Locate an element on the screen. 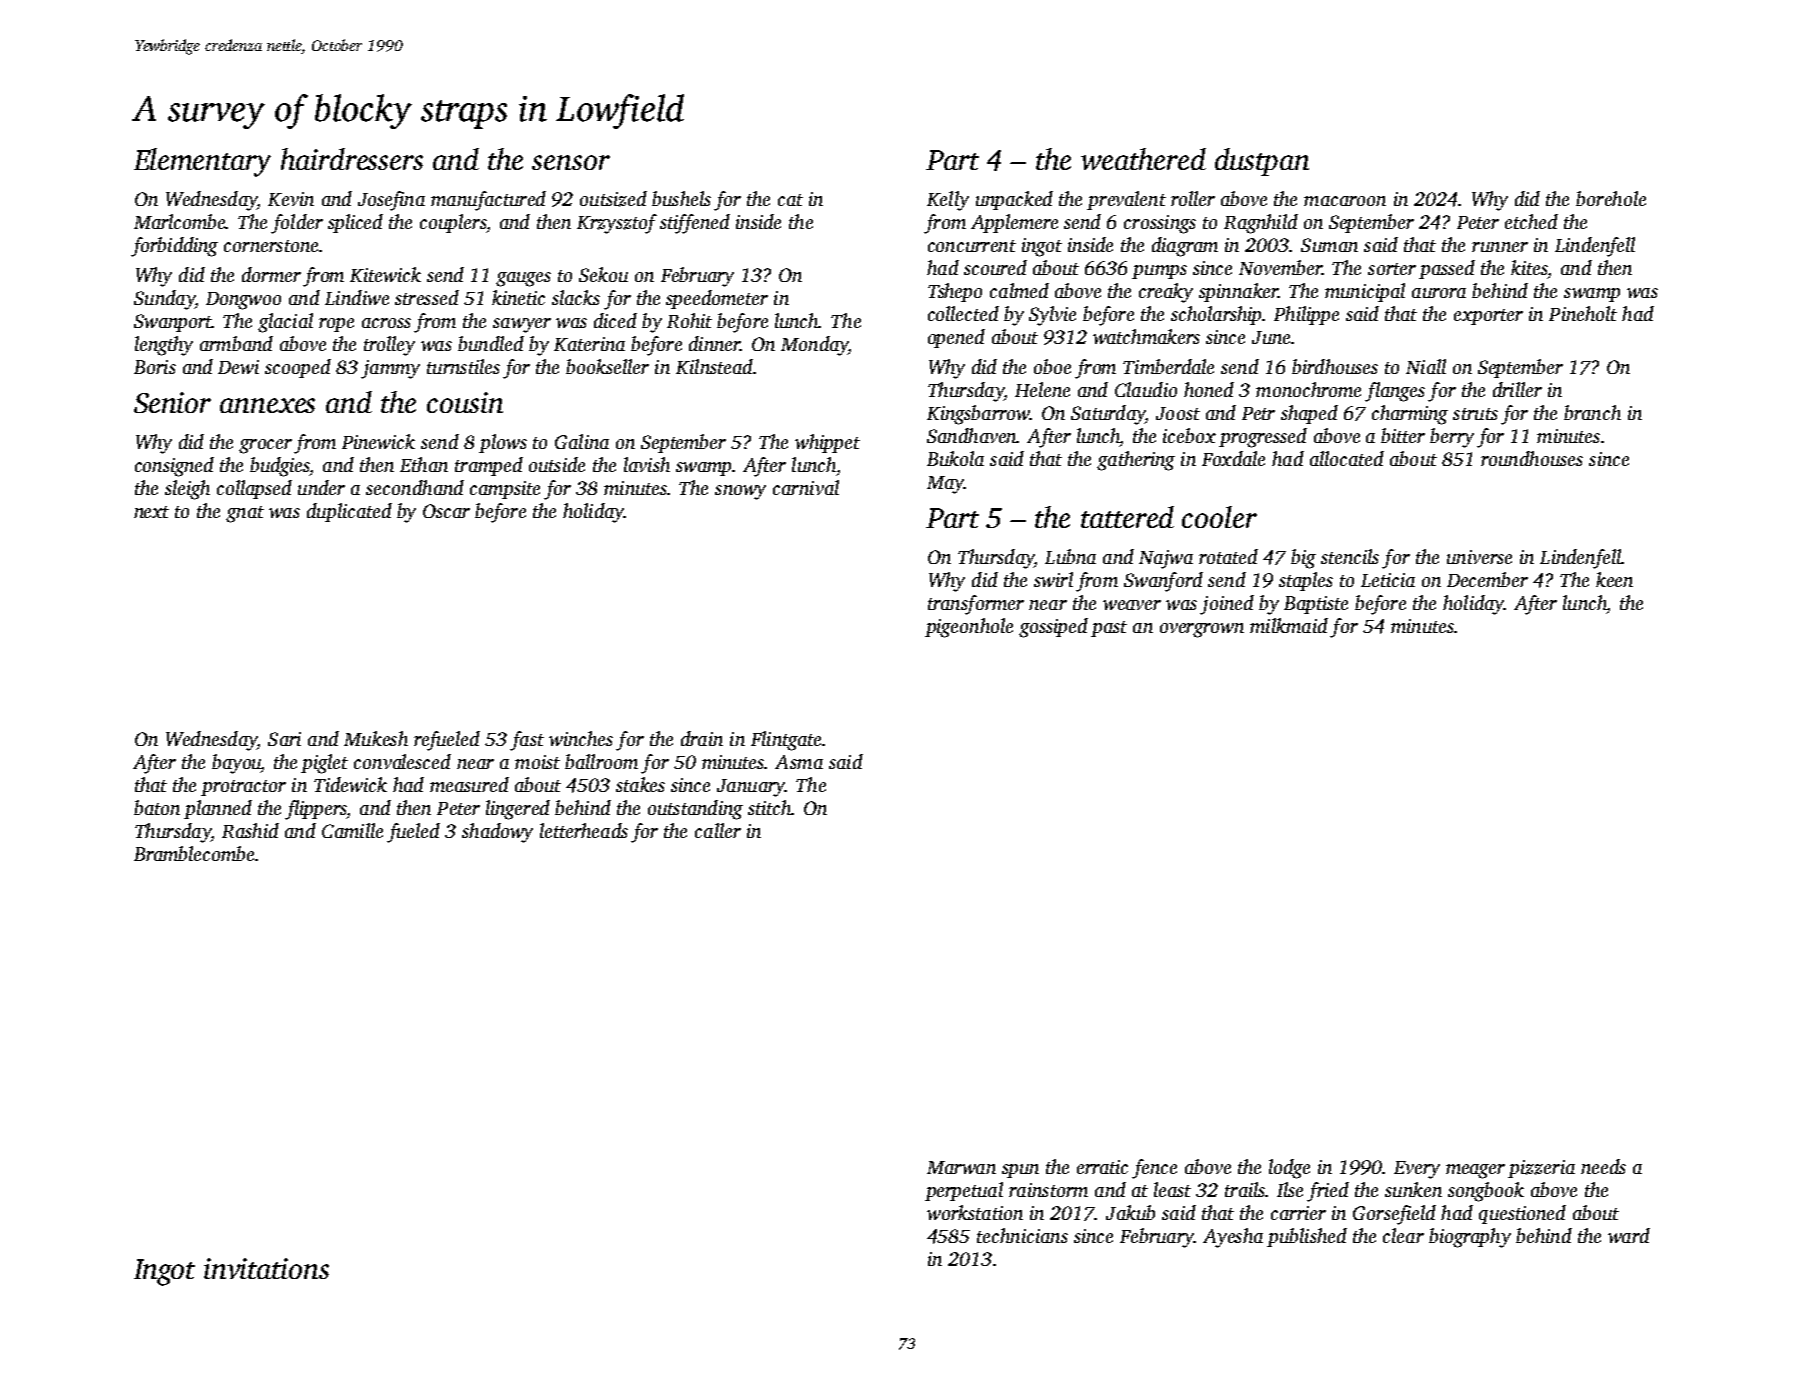 This screenshot has width=1796, height=1388. weathered is located at coordinates (1143, 159).
